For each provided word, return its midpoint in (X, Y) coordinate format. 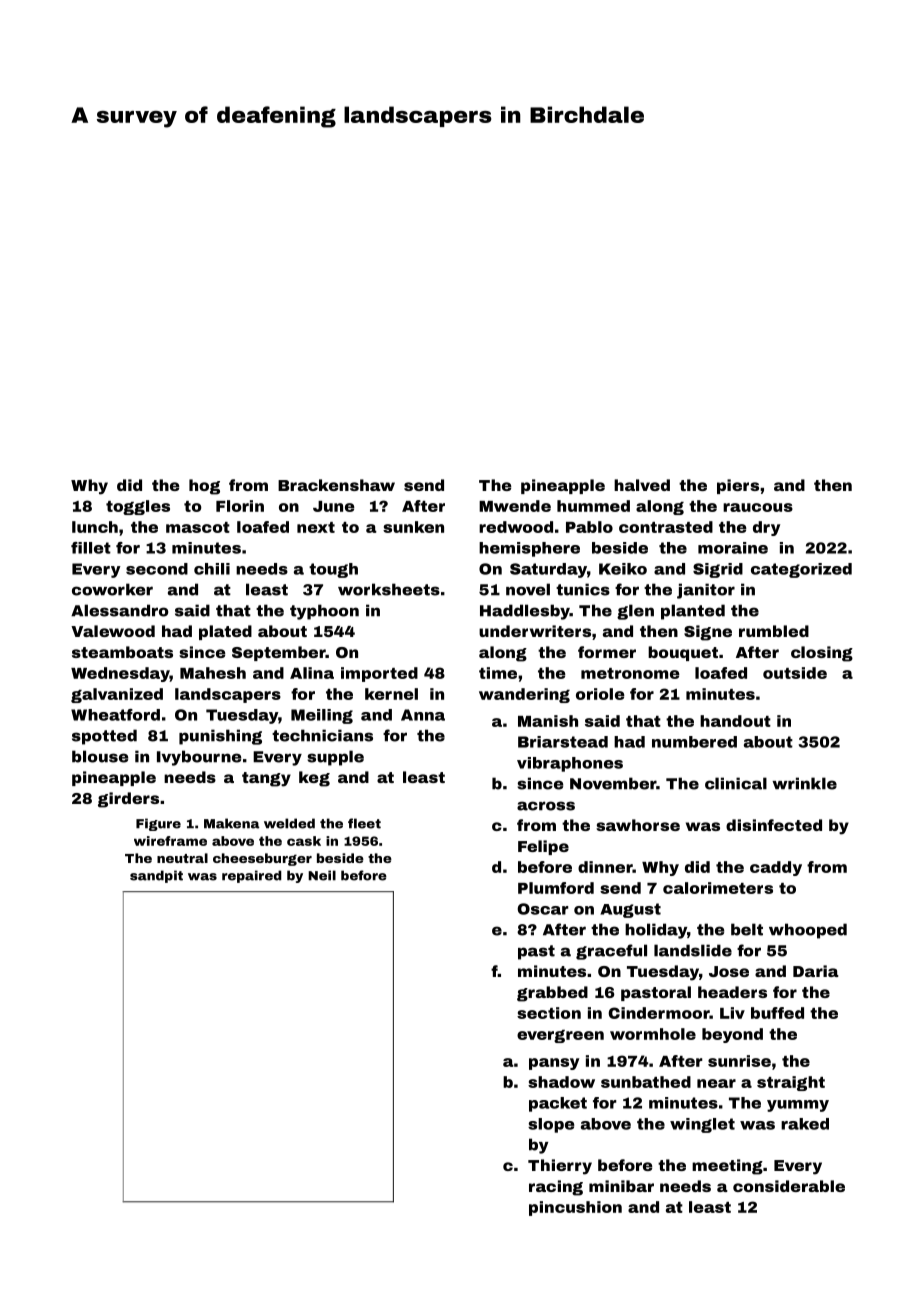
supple (335, 758)
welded (289, 823)
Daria (816, 971)
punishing (220, 737)
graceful (611, 952)
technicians (322, 735)
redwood (516, 527)
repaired (252, 876)
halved (642, 485)
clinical (736, 783)
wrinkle (804, 783)
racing (556, 1188)
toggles (138, 507)
